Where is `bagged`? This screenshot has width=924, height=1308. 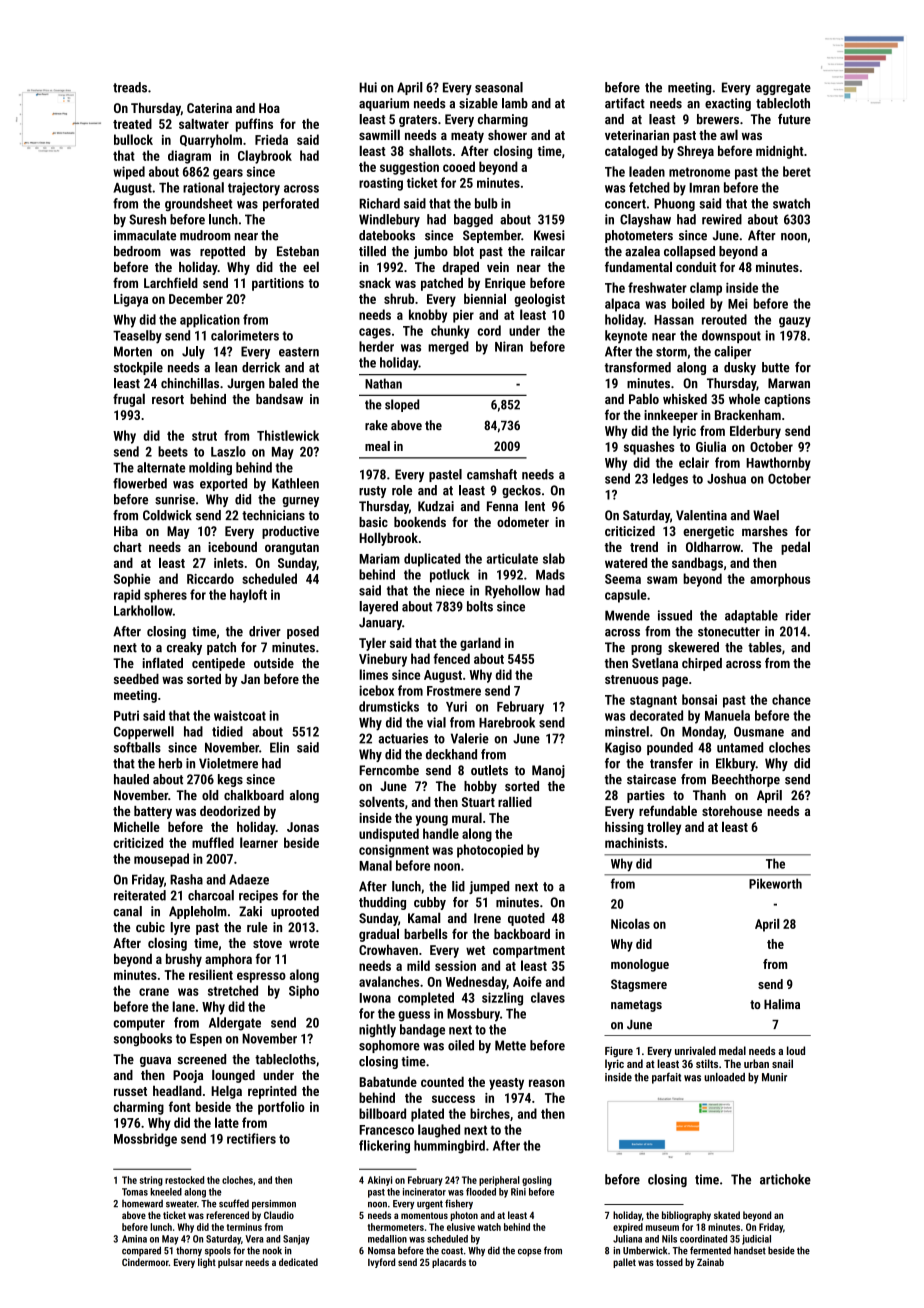 bagged is located at coordinates (473, 220).
